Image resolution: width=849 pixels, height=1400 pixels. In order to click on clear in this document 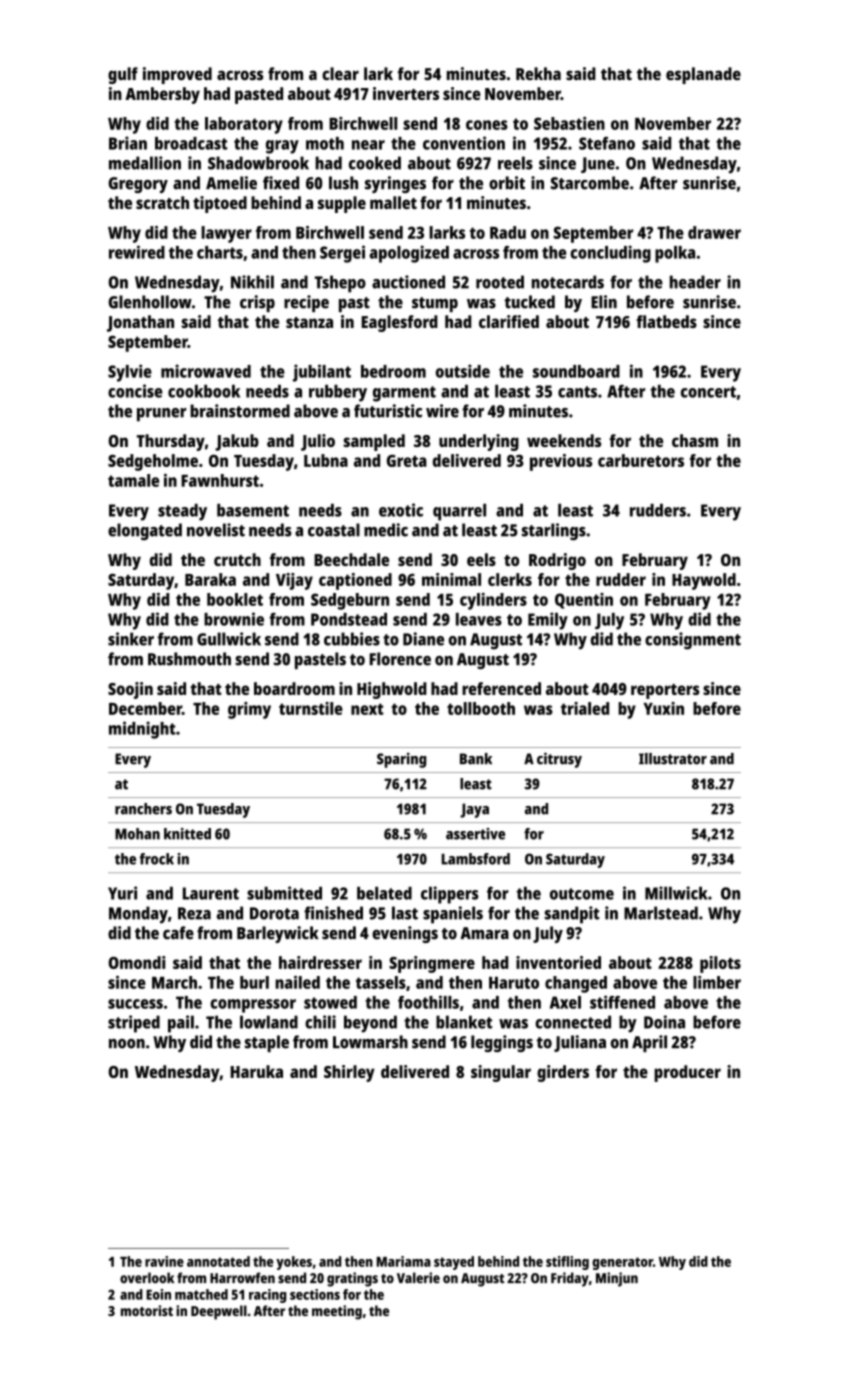, I will do `click(340, 73)`.
